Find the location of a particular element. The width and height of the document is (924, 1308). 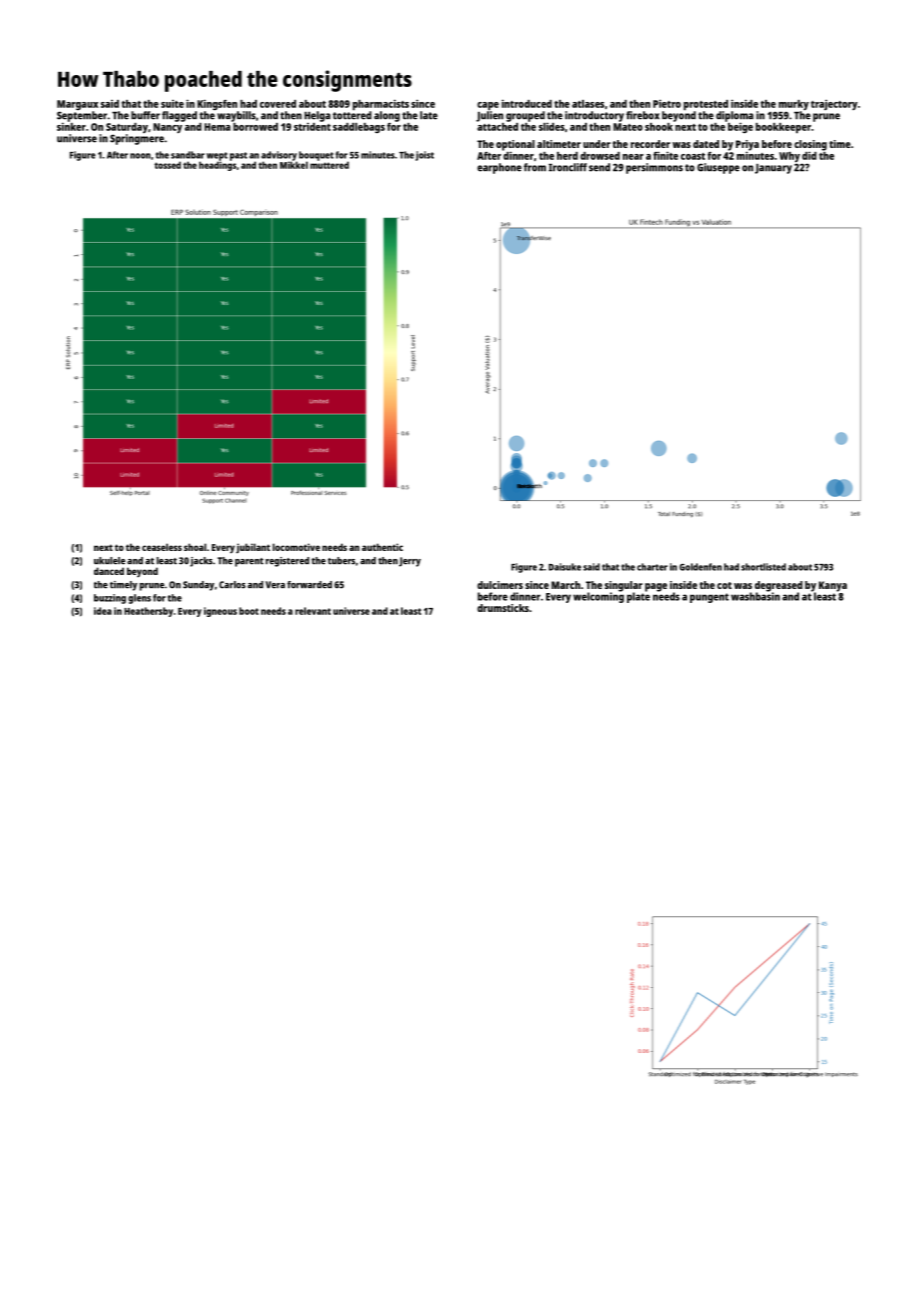

sinker is located at coordinates (71, 126).
